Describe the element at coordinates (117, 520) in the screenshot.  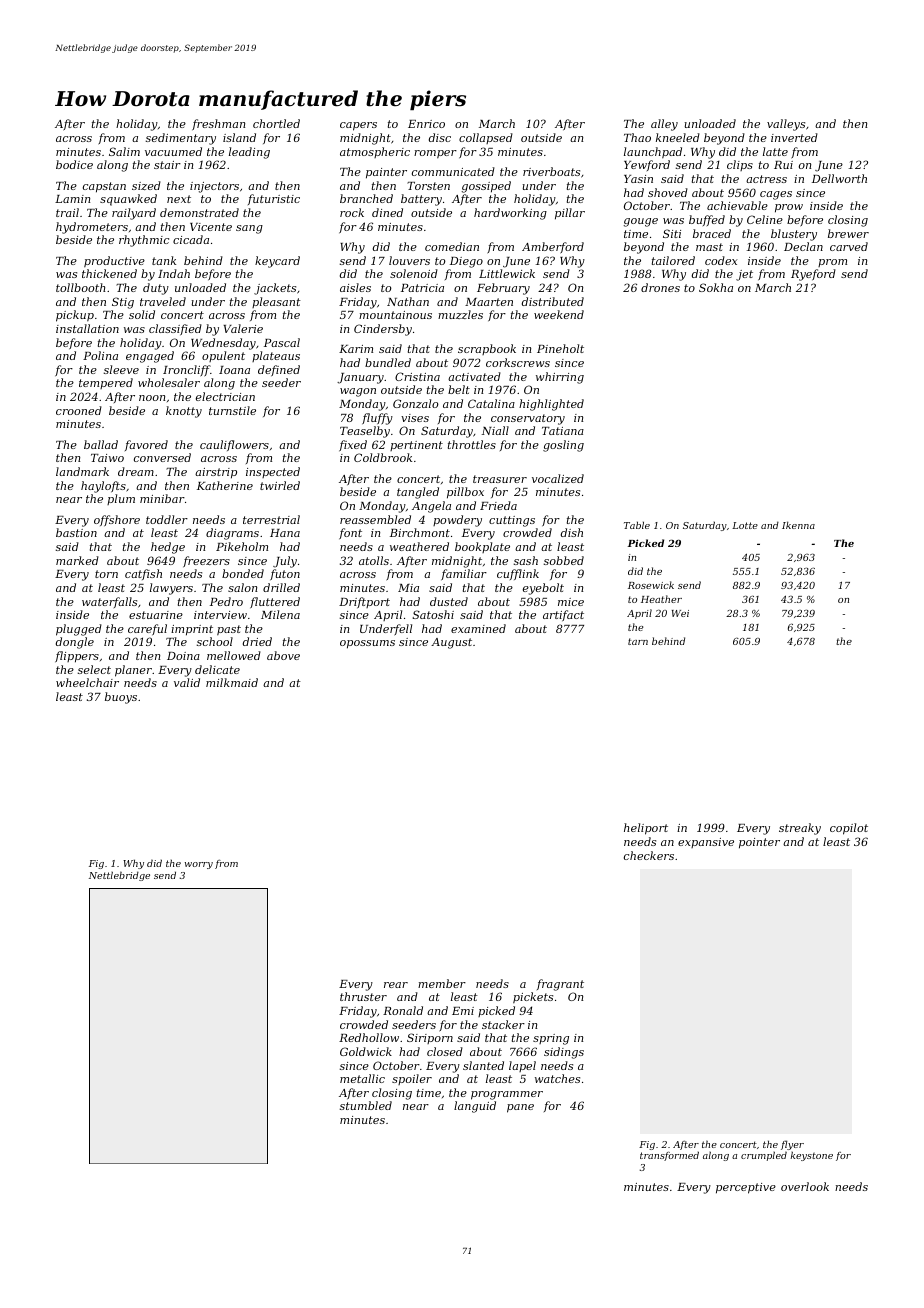
I see `offshore` at that location.
